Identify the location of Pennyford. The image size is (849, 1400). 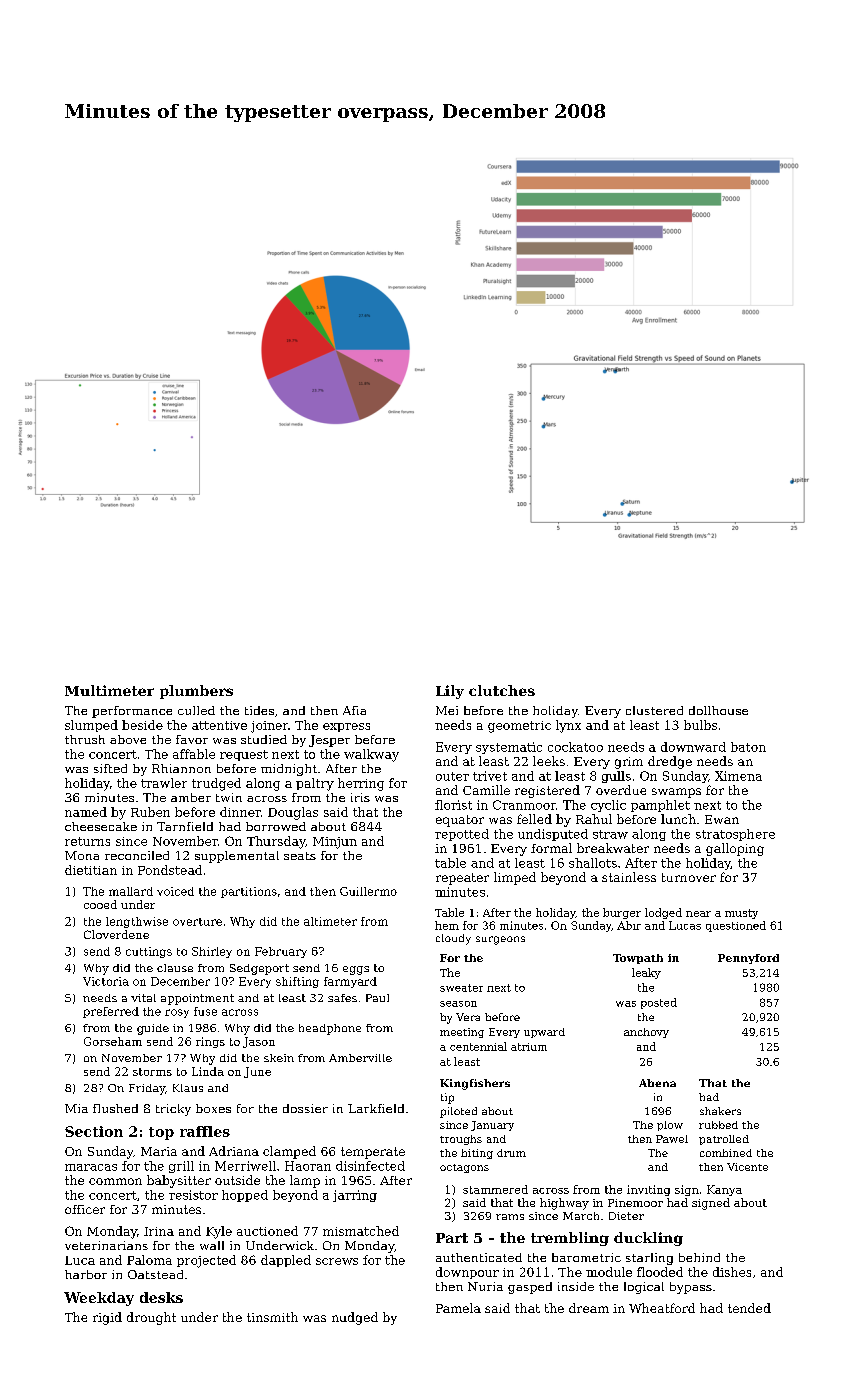
(748, 959).
